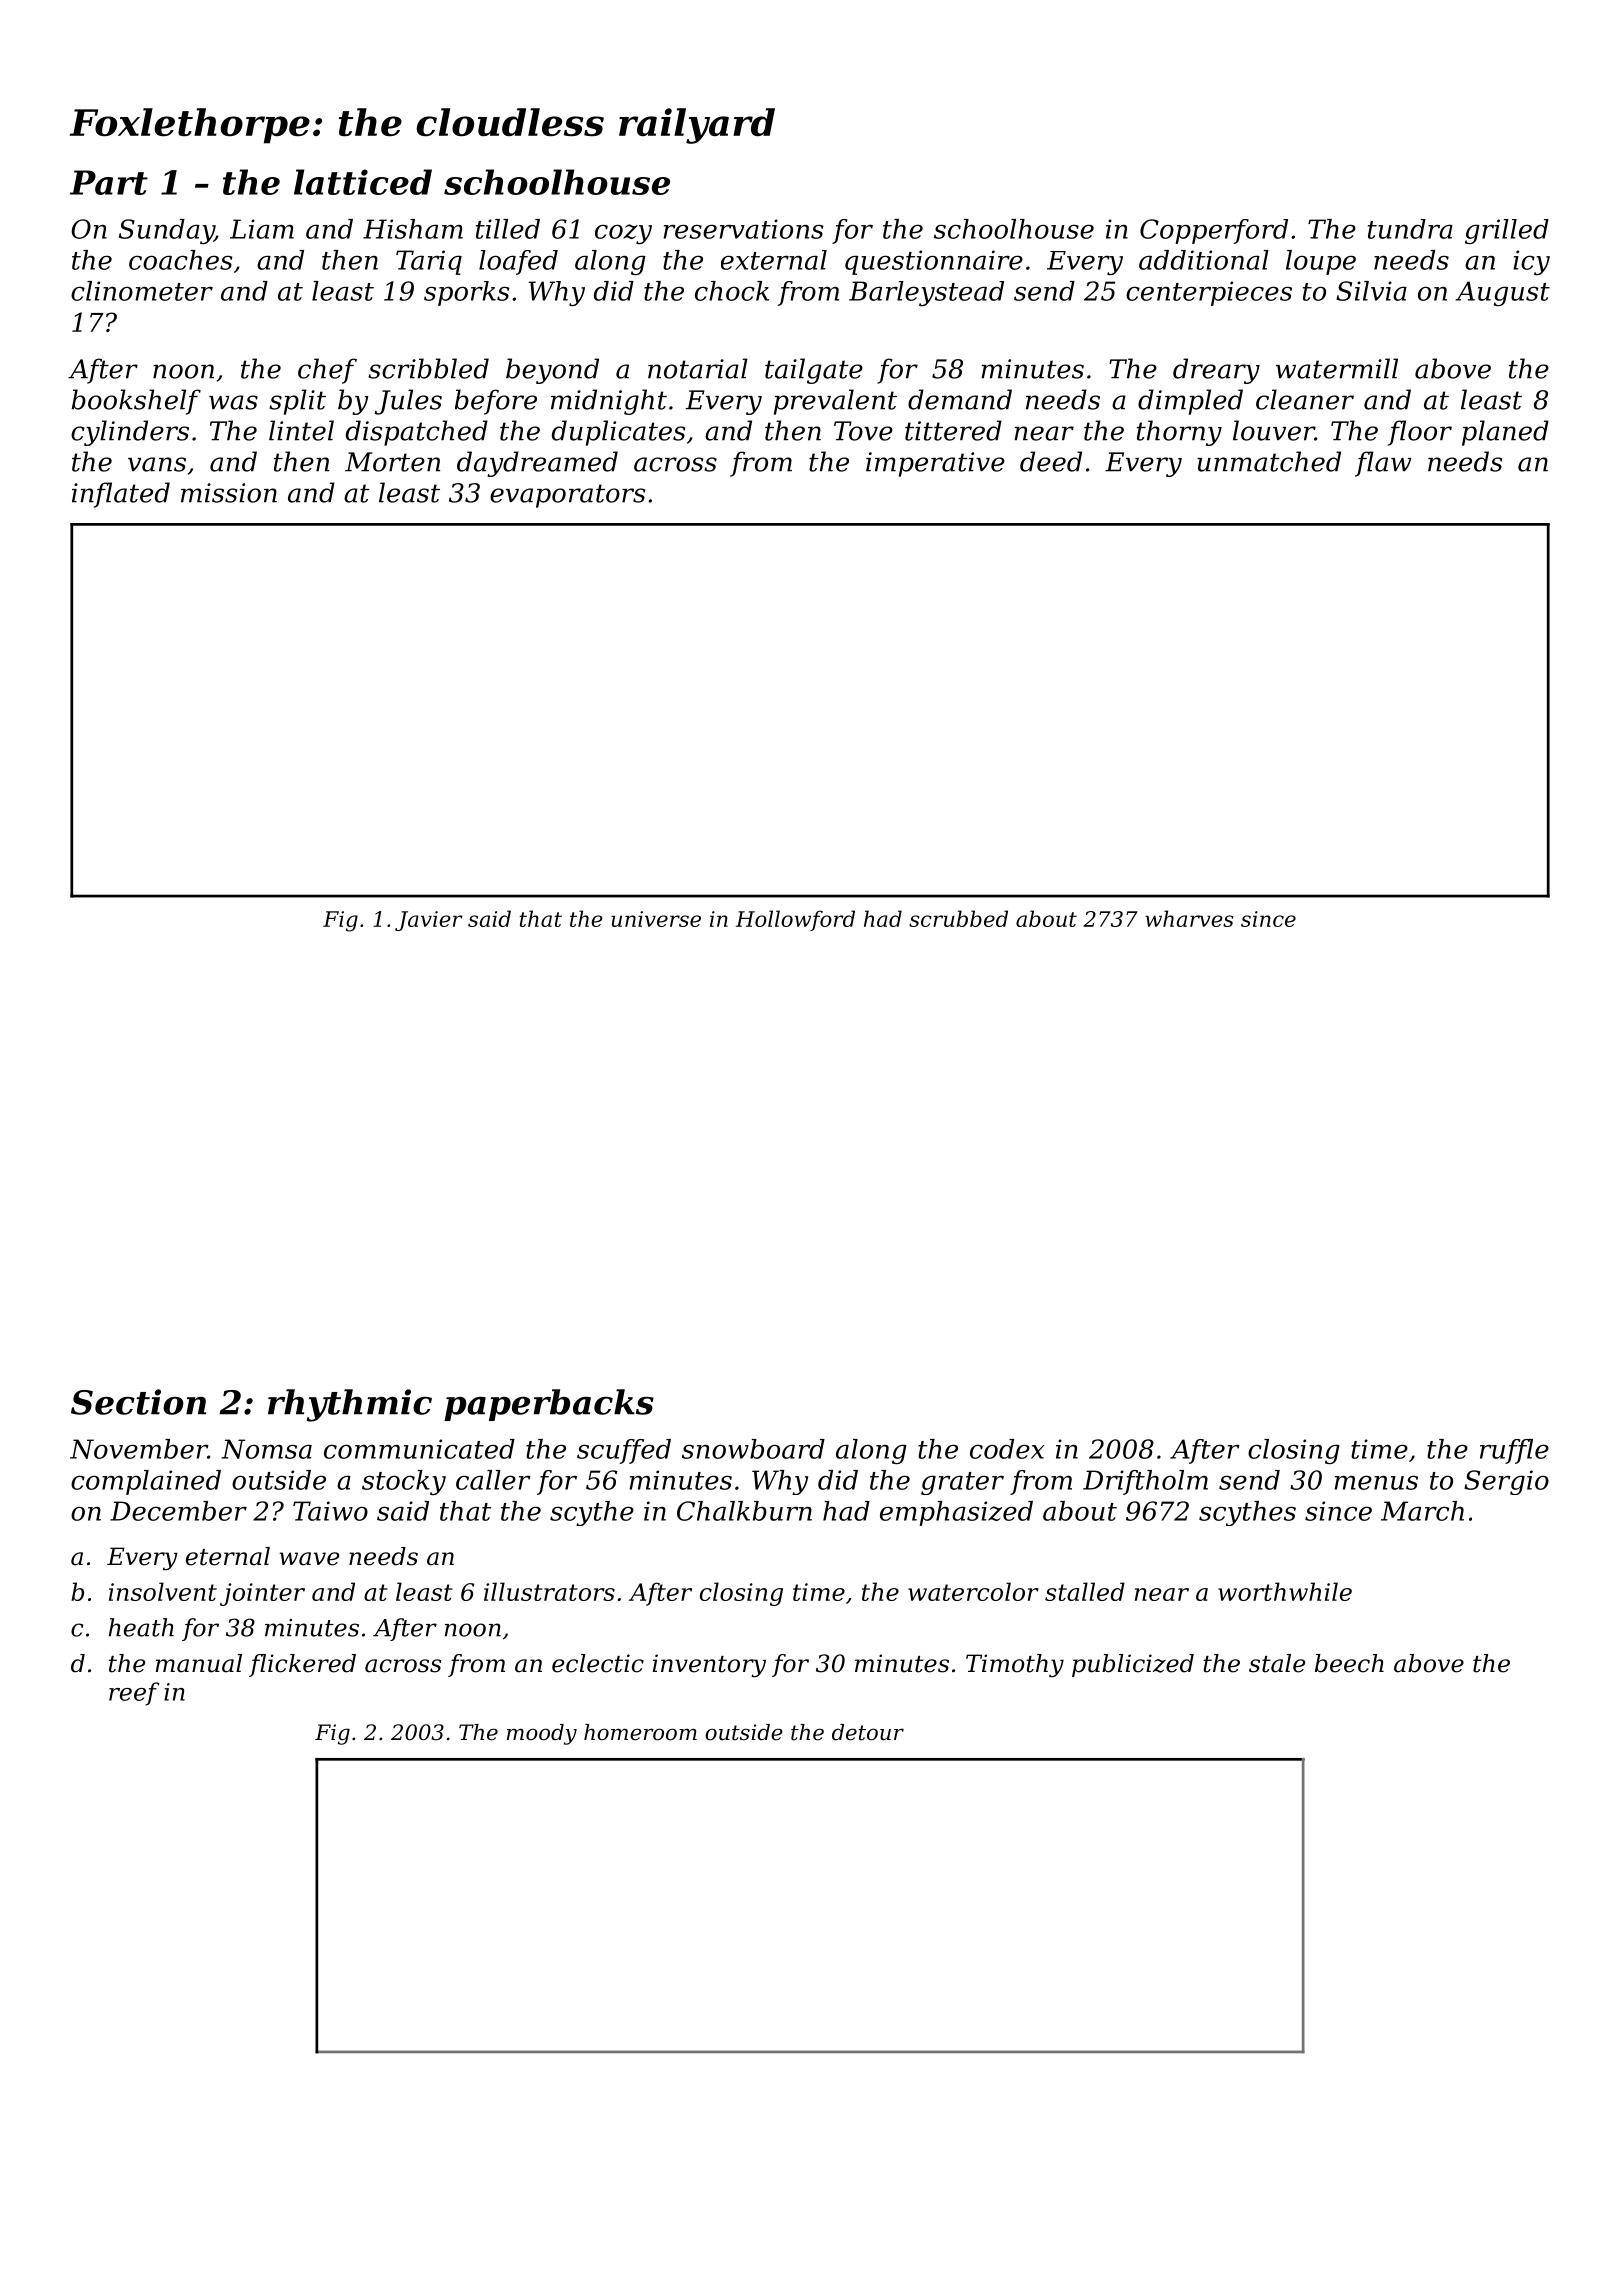  I want to click on Javier, so click(429, 921).
